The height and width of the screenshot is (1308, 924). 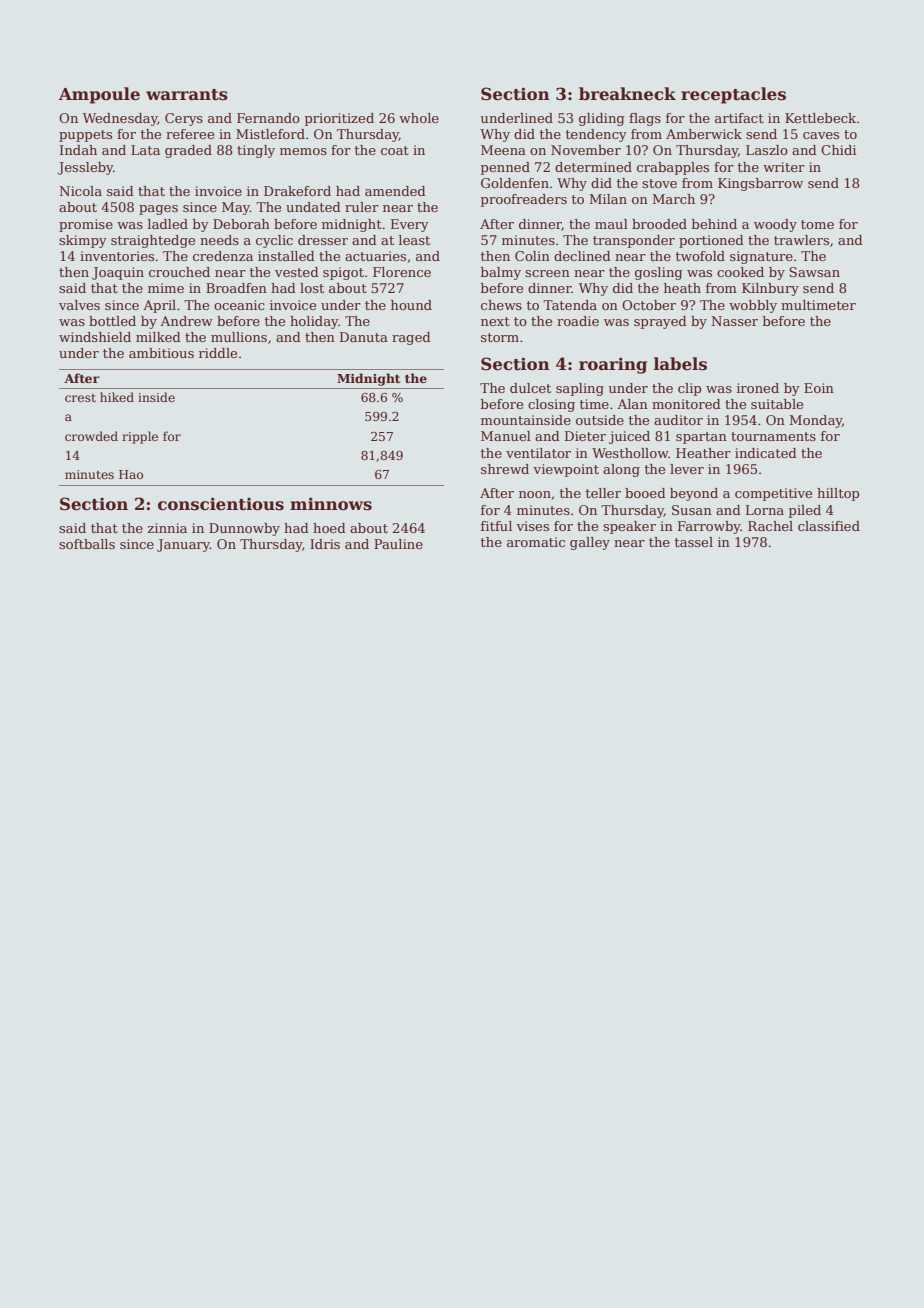 I want to click on hilltop, so click(x=838, y=494).
